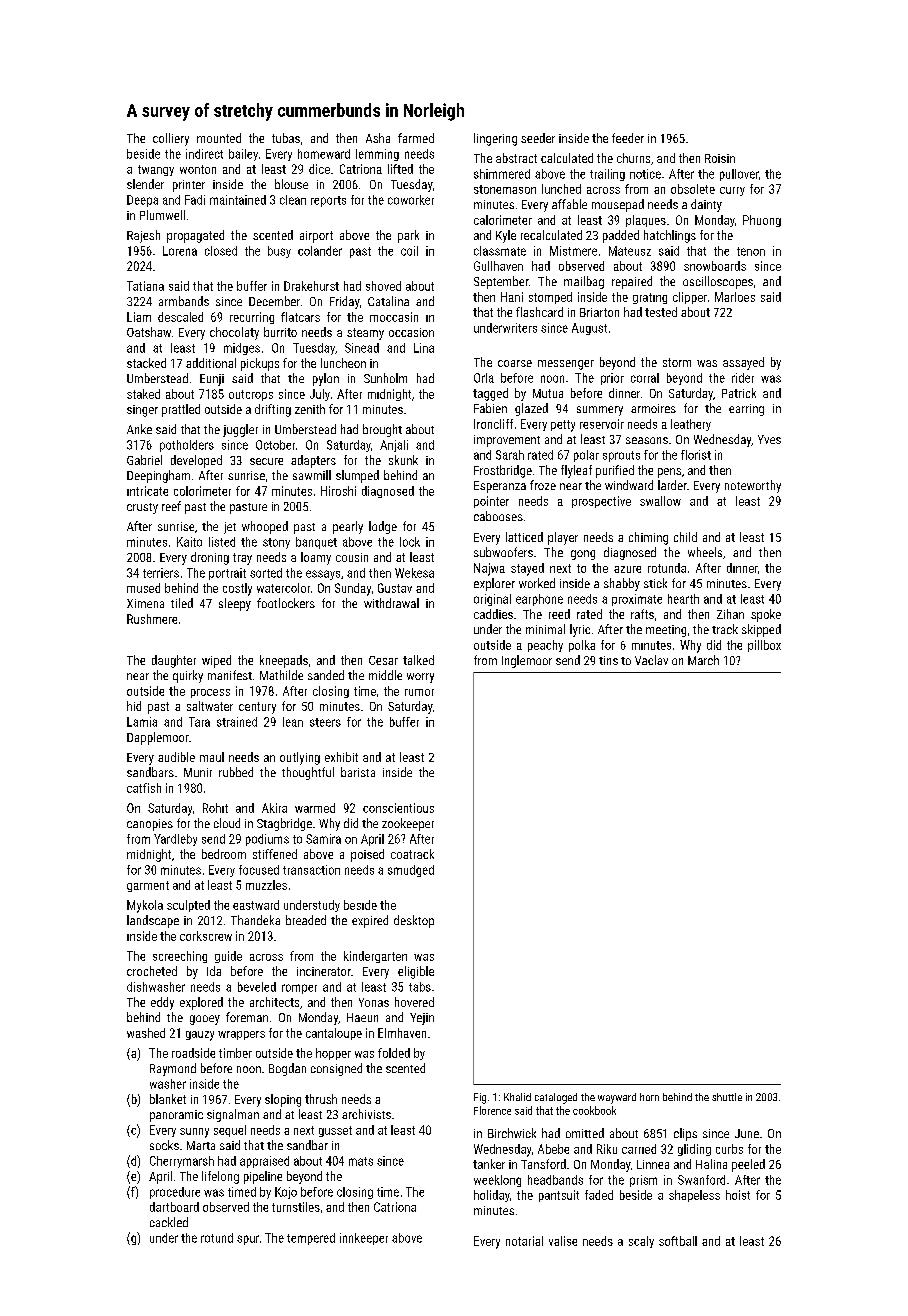 The height and width of the screenshot is (1316, 908). What do you see at coordinates (411, 871) in the screenshot?
I see `smudged` at bounding box center [411, 871].
